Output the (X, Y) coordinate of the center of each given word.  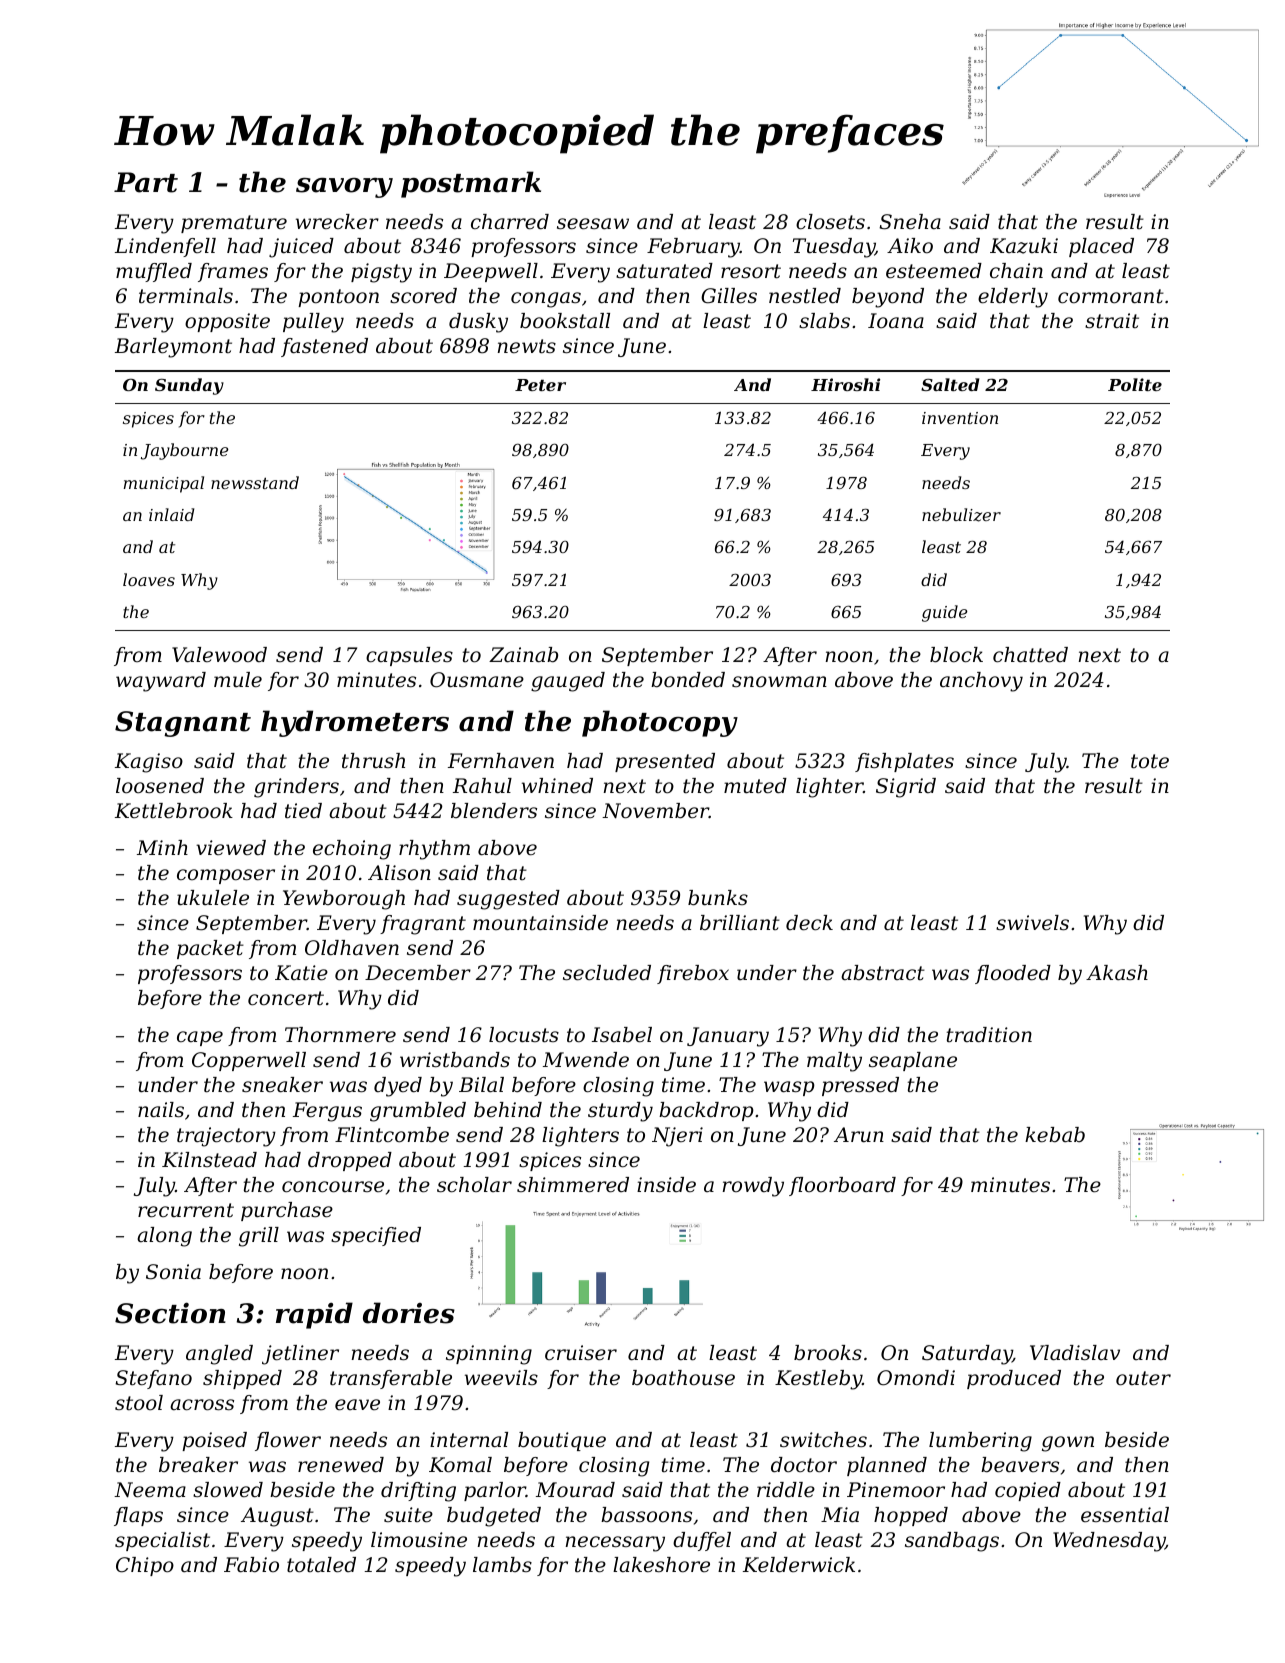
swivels (1032, 923)
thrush (373, 761)
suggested (508, 900)
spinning (489, 1355)
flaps (138, 1516)
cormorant (1111, 296)
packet (210, 949)
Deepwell (491, 272)
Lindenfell (165, 247)
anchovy (981, 682)
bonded (688, 680)
